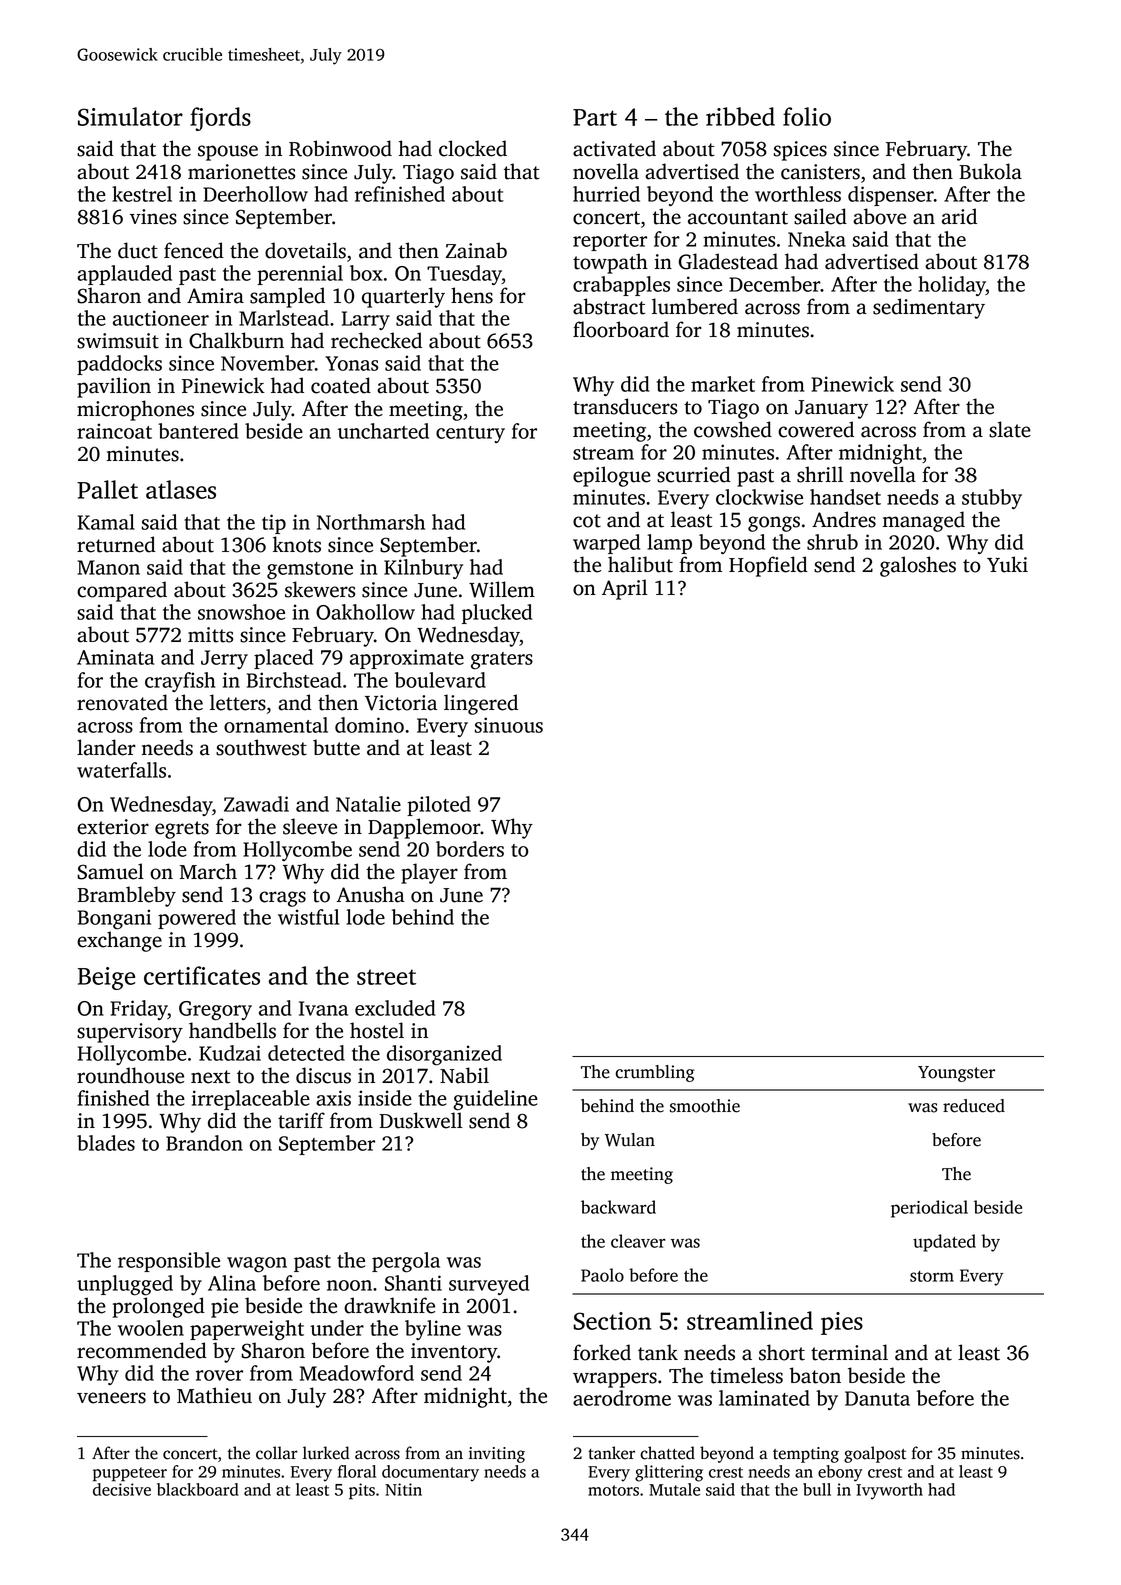 Image resolution: width=1121 pixels, height=1585 pixels. What do you see at coordinates (638, 1241) in the image?
I see `cleaver` at bounding box center [638, 1241].
